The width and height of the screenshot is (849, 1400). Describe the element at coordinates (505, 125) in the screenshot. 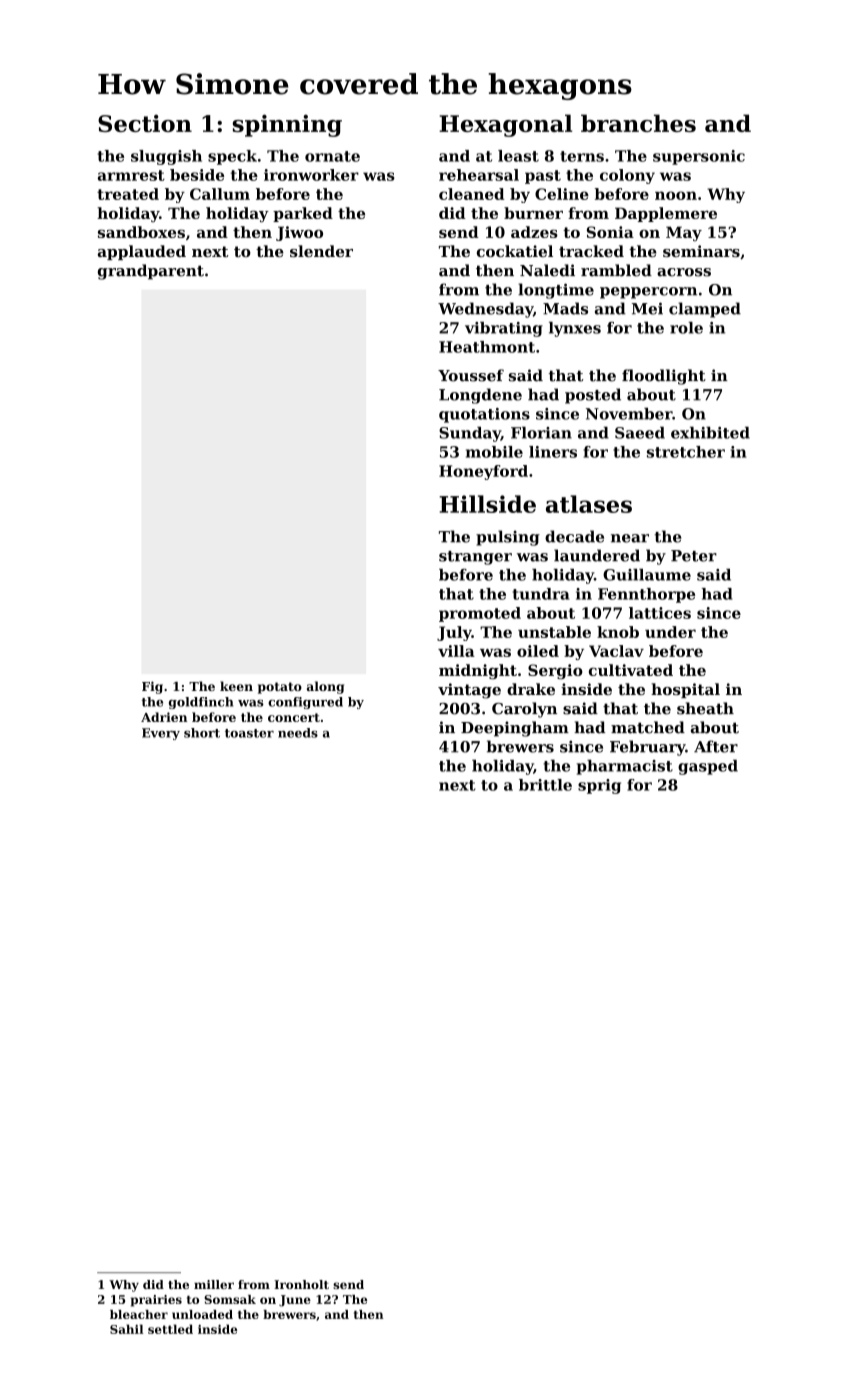

I see `Hexagonal` at that location.
